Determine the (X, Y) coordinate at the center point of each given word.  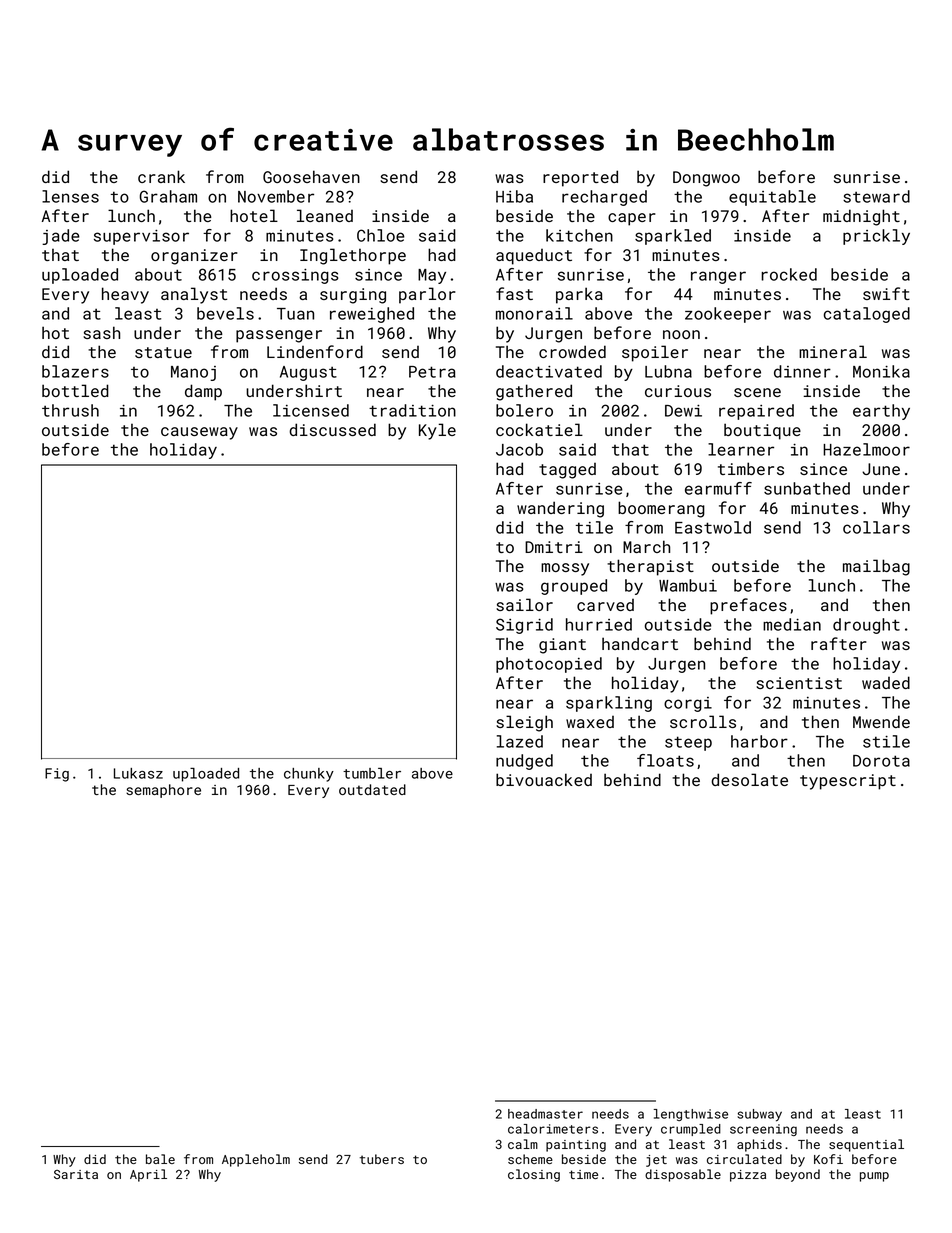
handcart (640, 643)
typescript (848, 782)
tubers (382, 1159)
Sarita (76, 1174)
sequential (866, 1145)
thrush (70, 410)
